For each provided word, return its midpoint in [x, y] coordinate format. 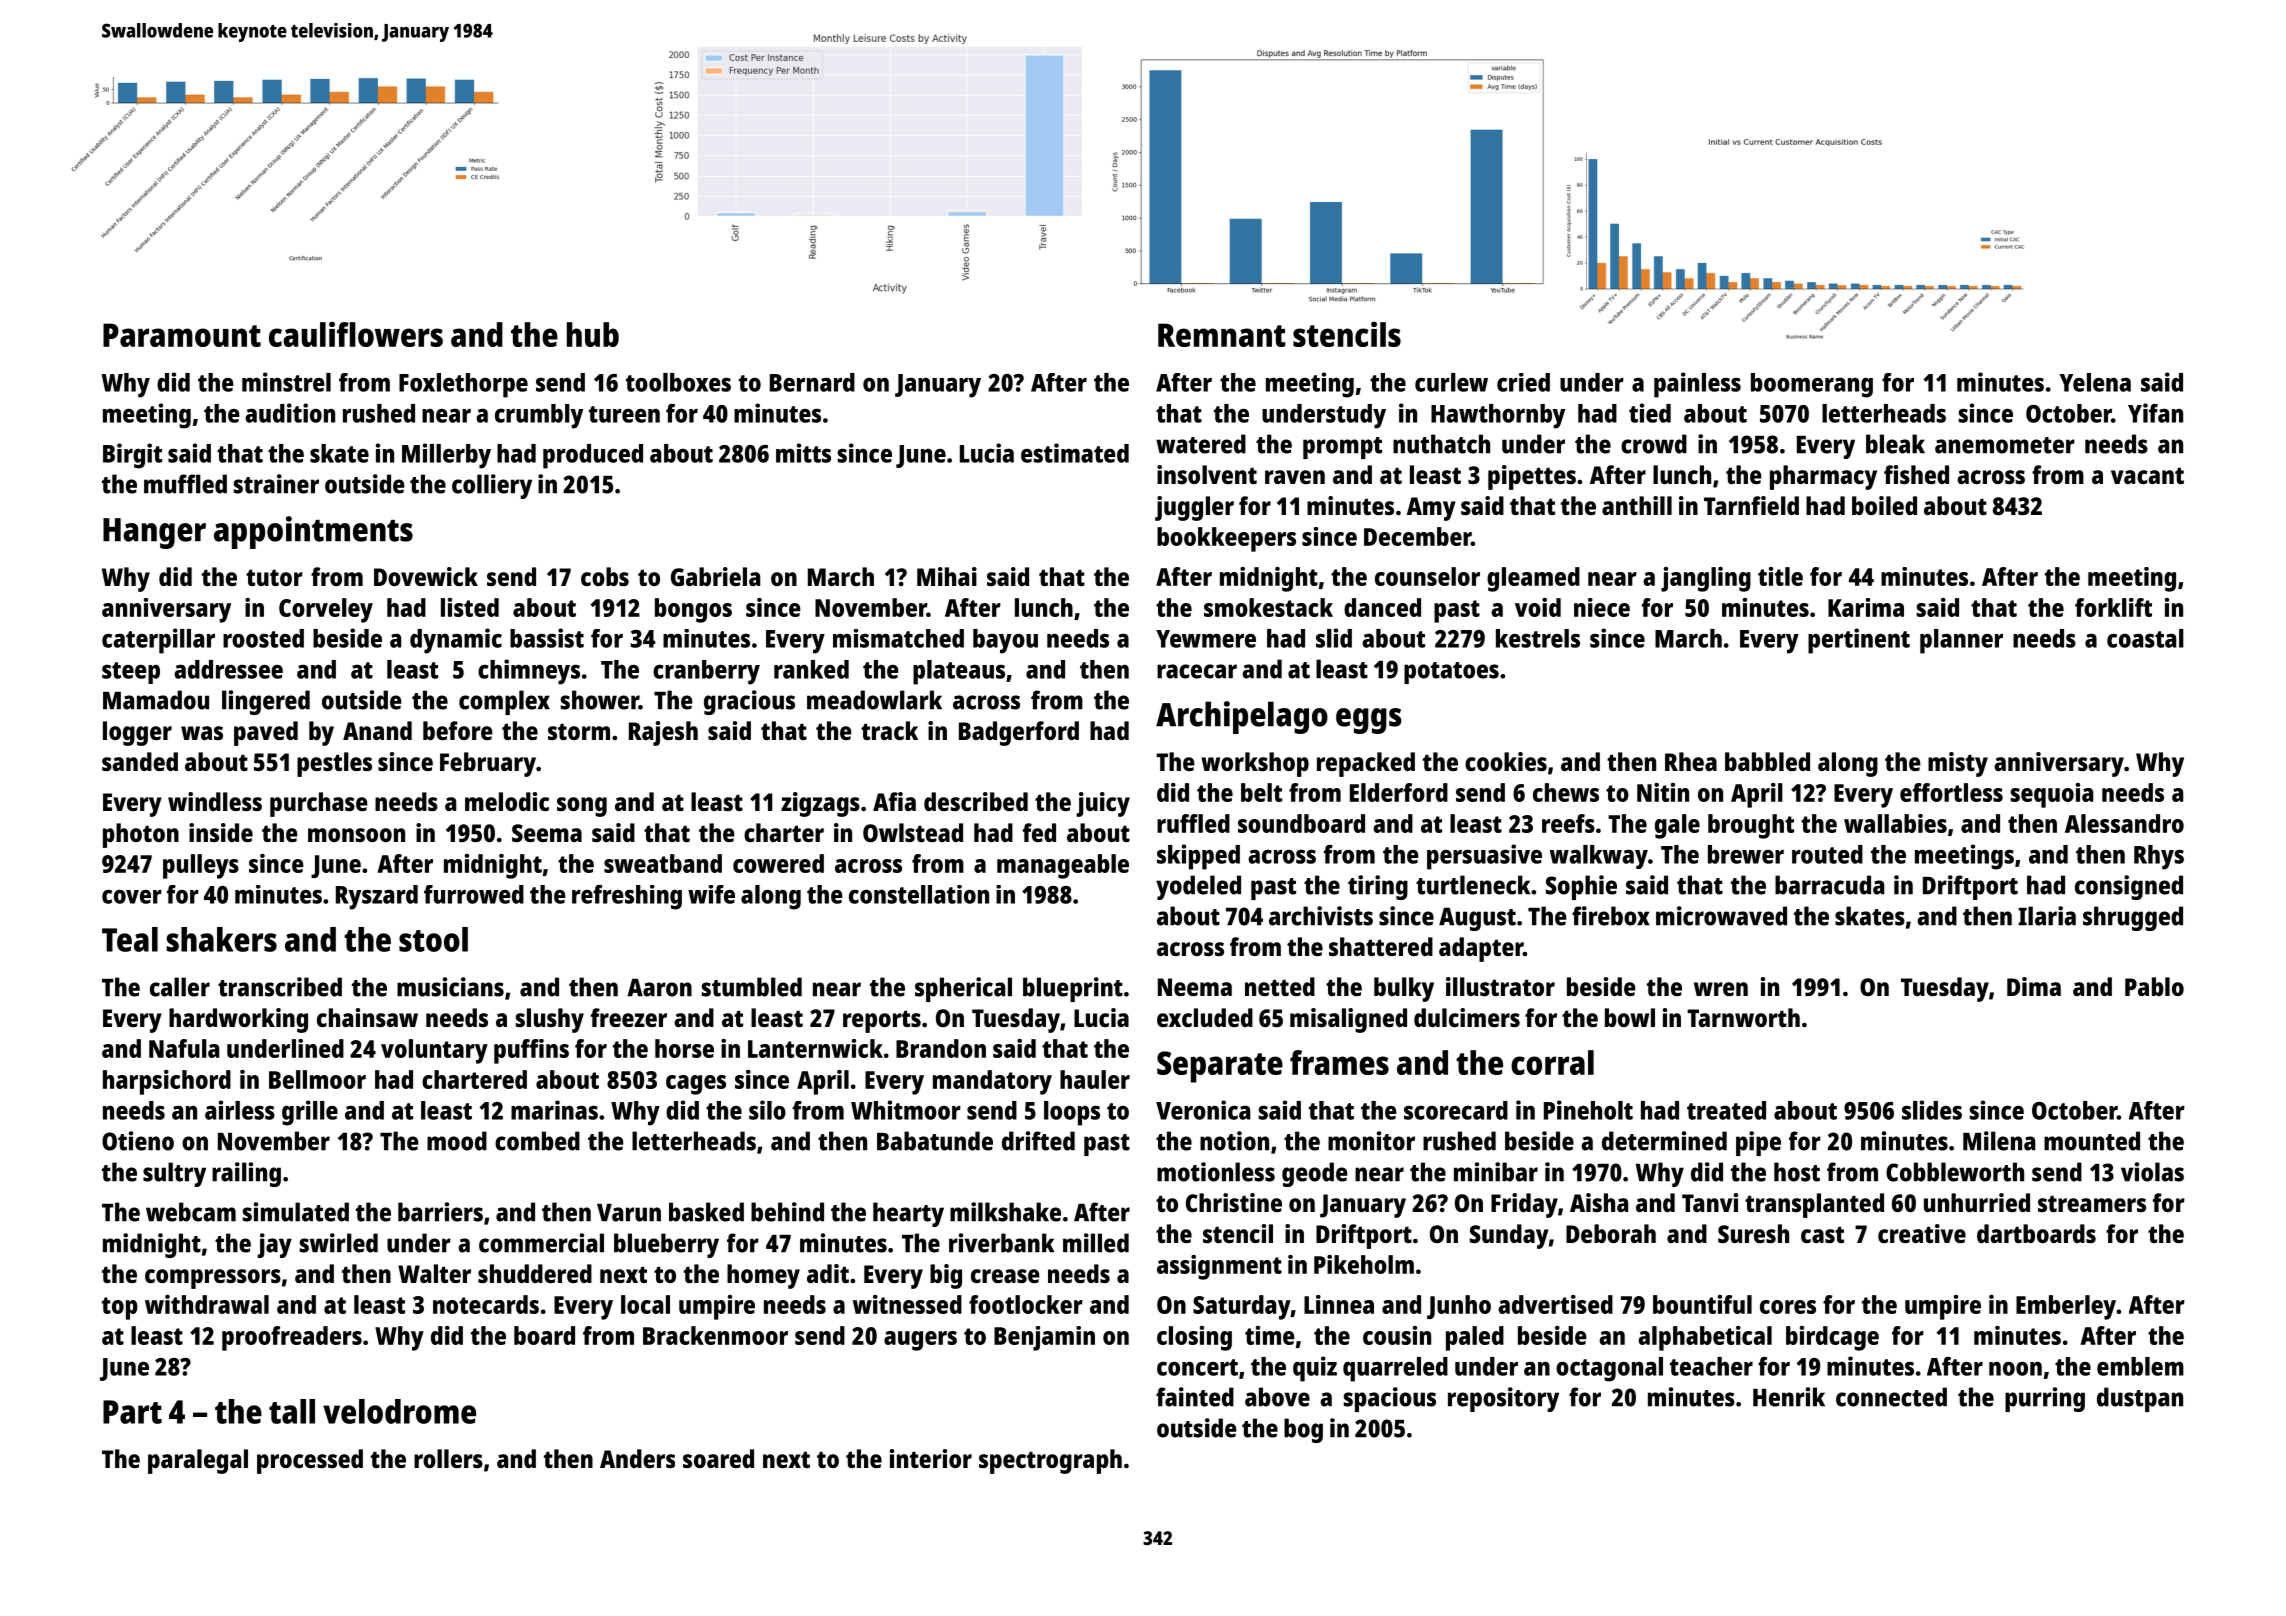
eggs [1369, 721]
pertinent [1859, 641]
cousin [1397, 1335]
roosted [263, 638]
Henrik [1789, 1397]
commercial [541, 1243]
